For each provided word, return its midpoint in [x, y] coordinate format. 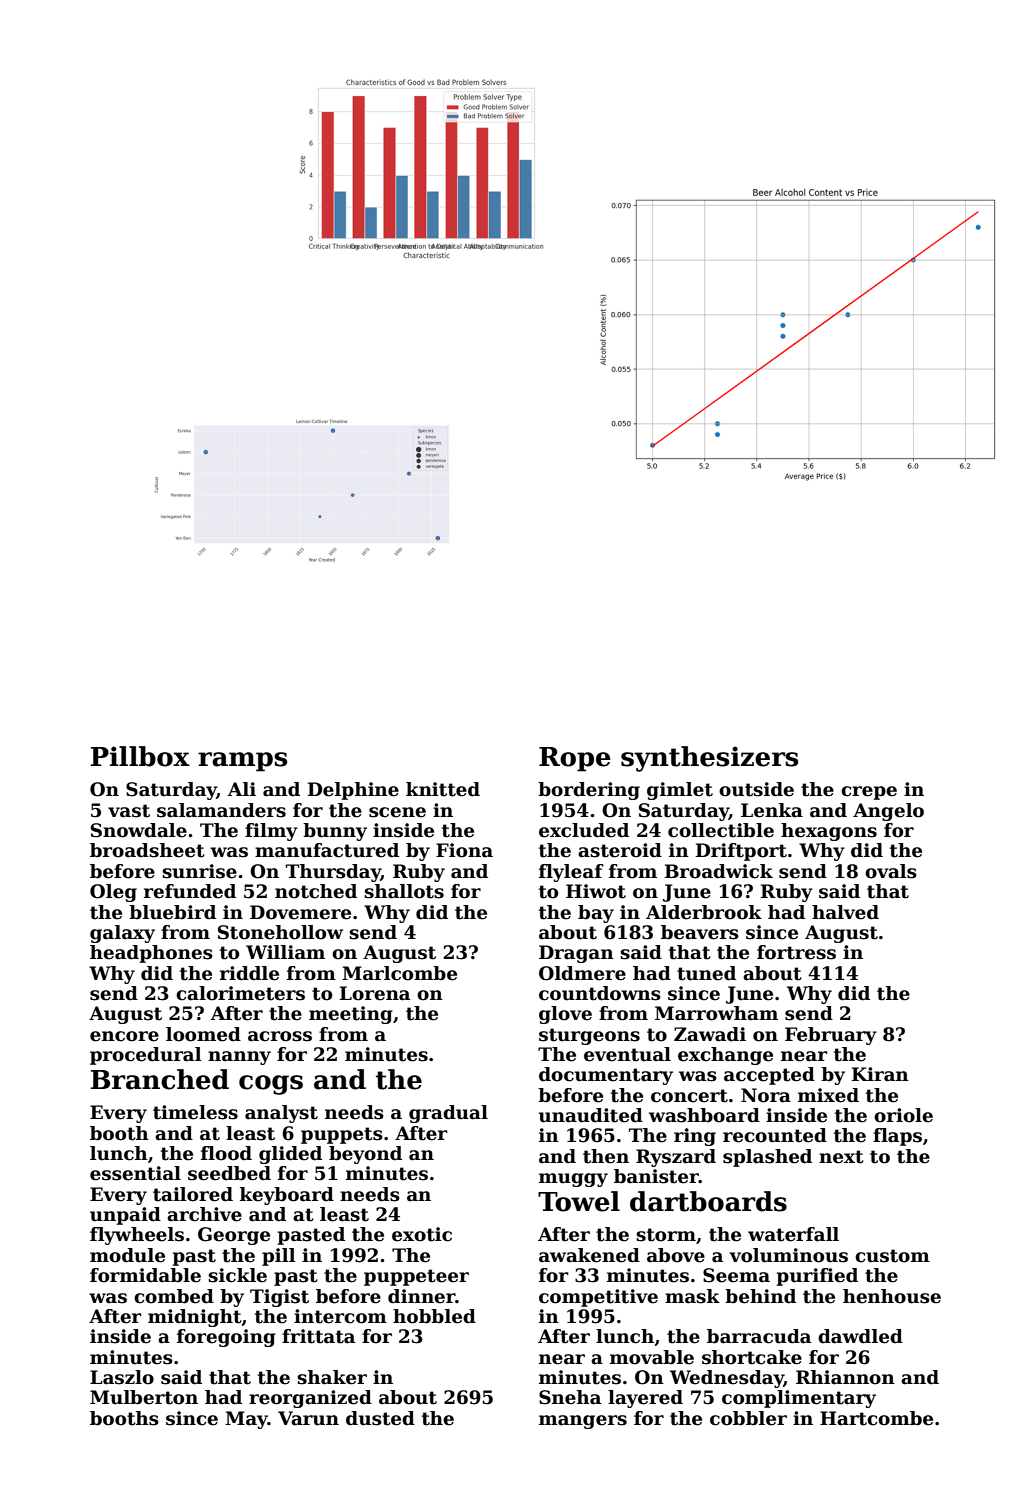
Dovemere [300, 912]
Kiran [880, 1074]
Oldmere [582, 973]
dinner [422, 1296]
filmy [271, 832]
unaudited [591, 1115]
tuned [706, 973]
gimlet [680, 791]
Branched [160, 1079]
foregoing [226, 1338]
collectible [721, 830]
